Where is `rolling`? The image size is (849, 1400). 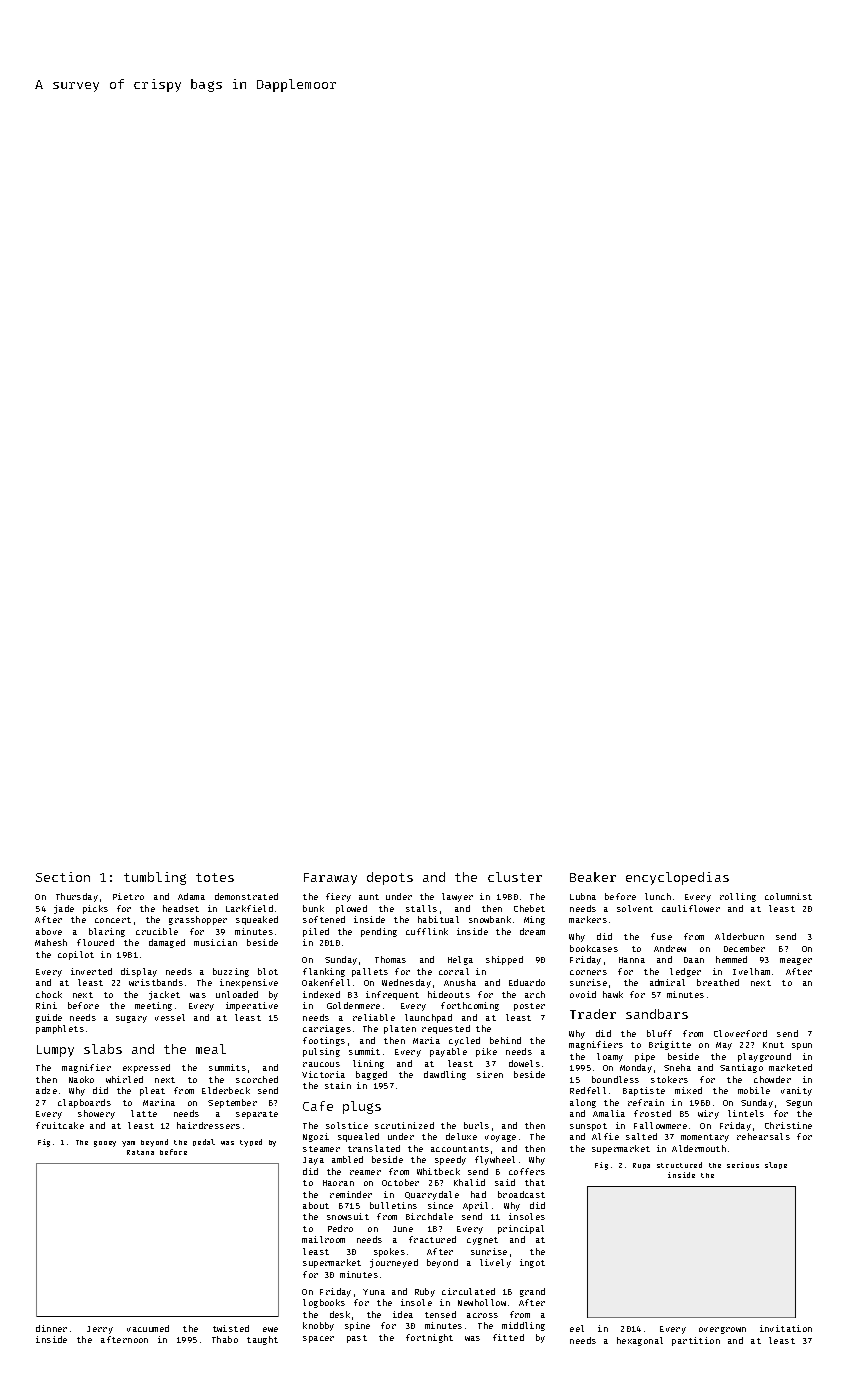
rolling is located at coordinates (738, 897).
